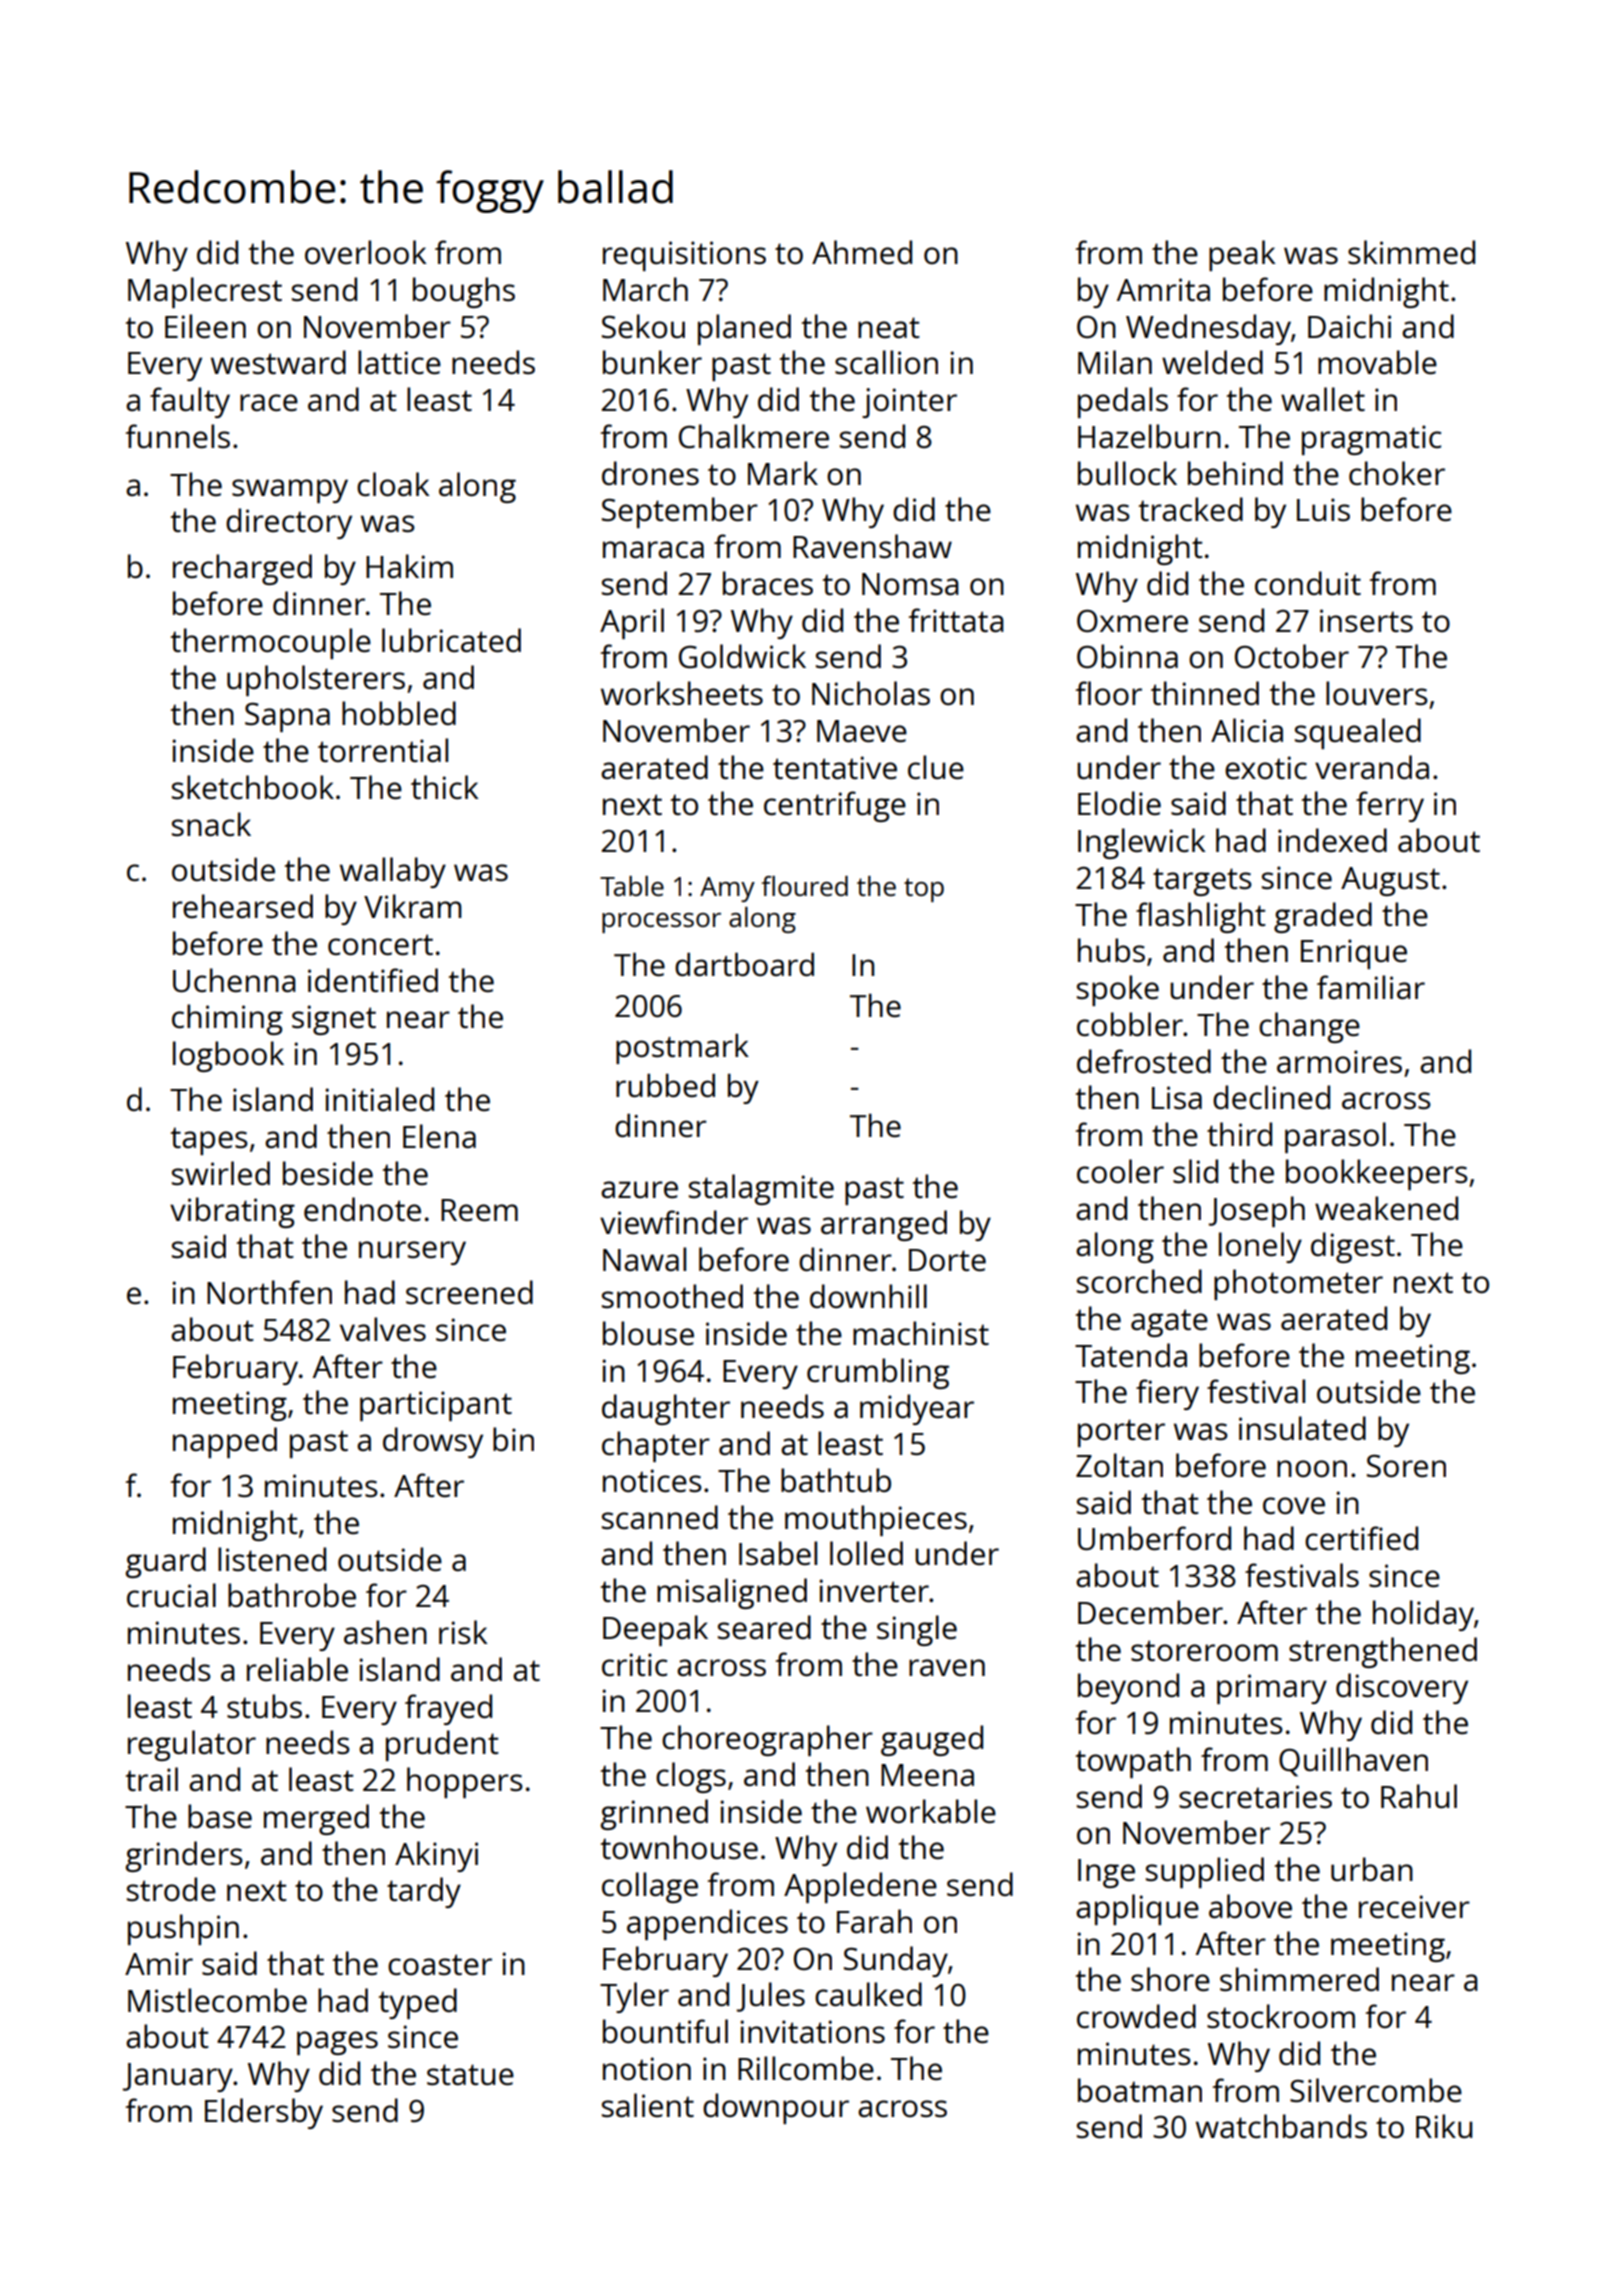 The height and width of the document is (2292, 1620). Describe the element at coordinates (648, 2105) in the document. I see `salient` at that location.
